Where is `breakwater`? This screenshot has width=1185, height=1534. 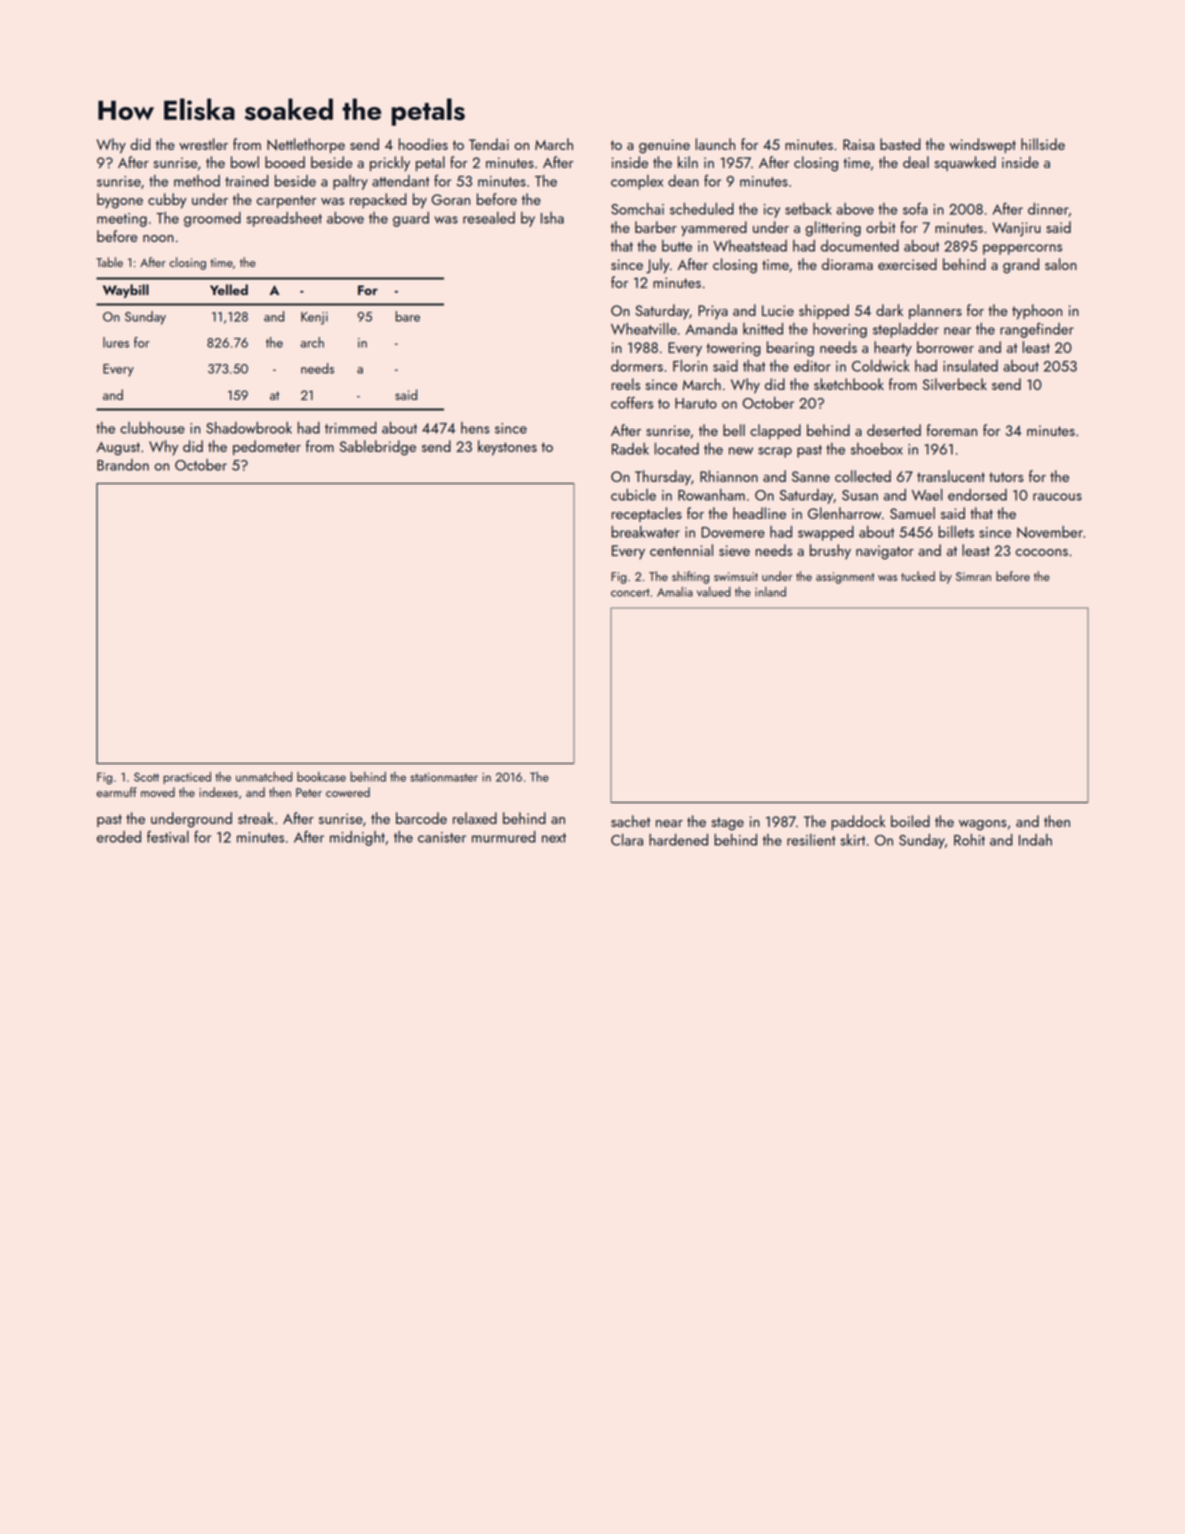
breakwater is located at coordinates (645, 532).
